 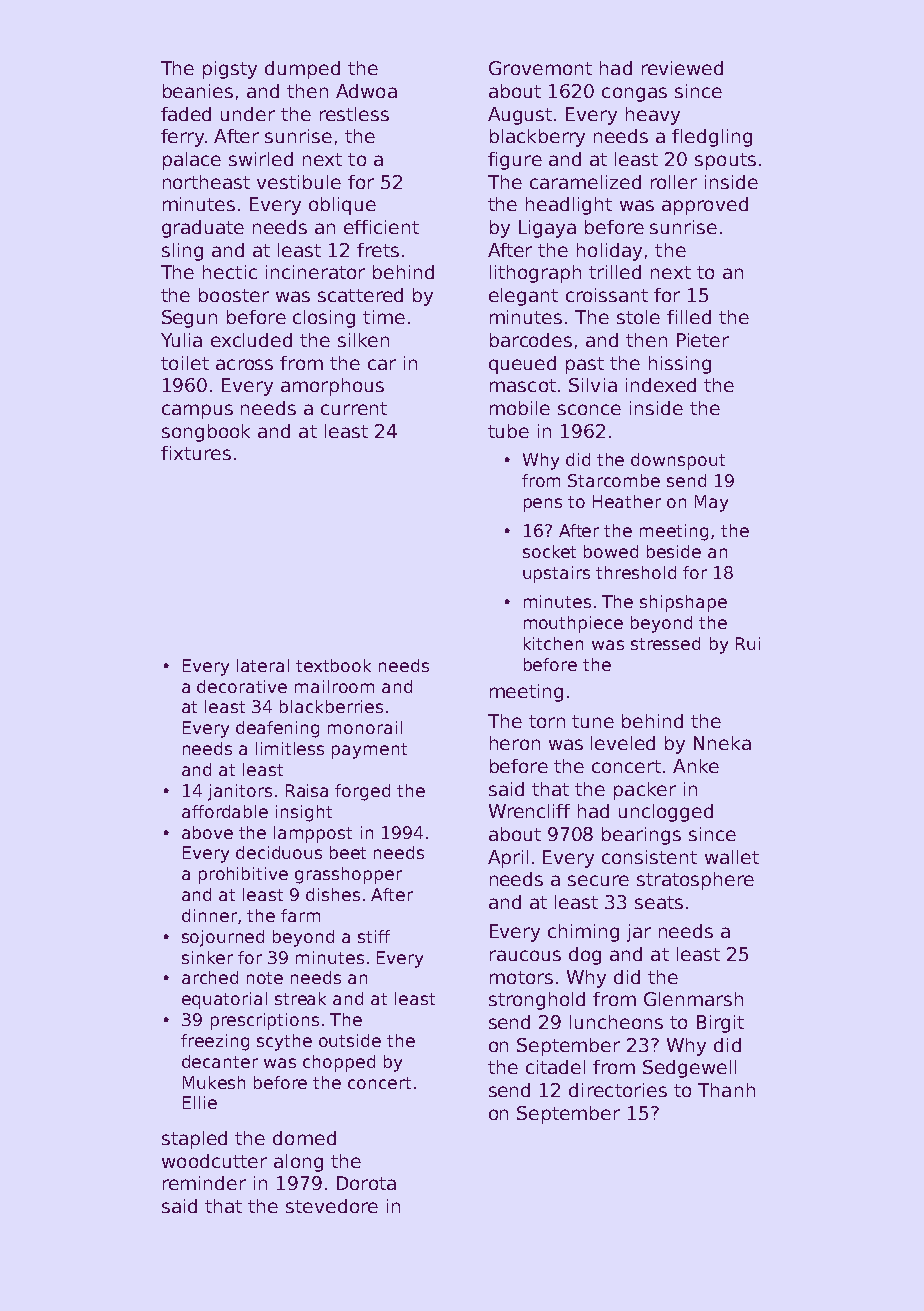 What do you see at coordinates (204, 1183) in the page?
I see `reminder` at bounding box center [204, 1183].
